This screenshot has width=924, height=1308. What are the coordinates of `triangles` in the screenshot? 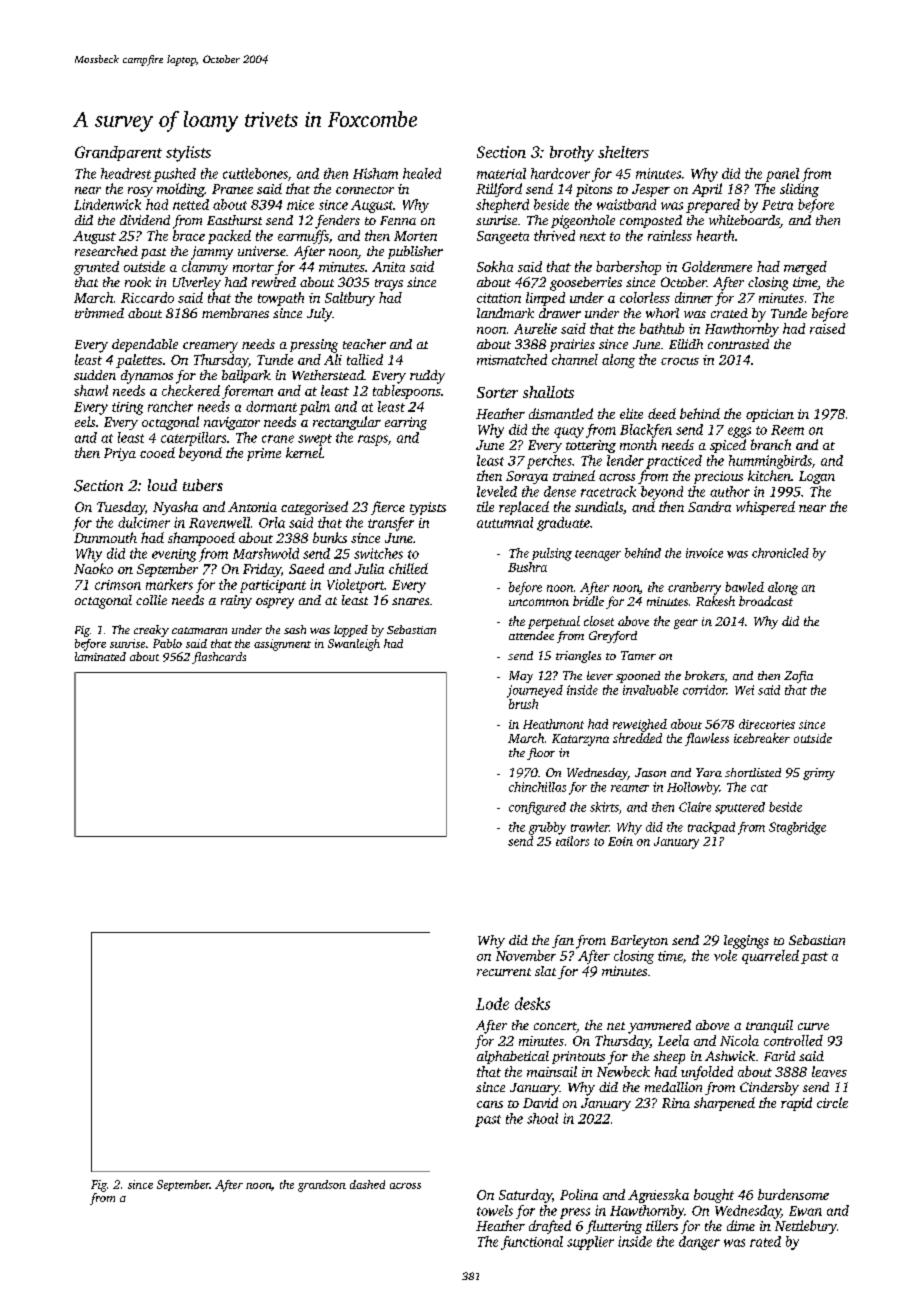 It's located at (578, 657).
